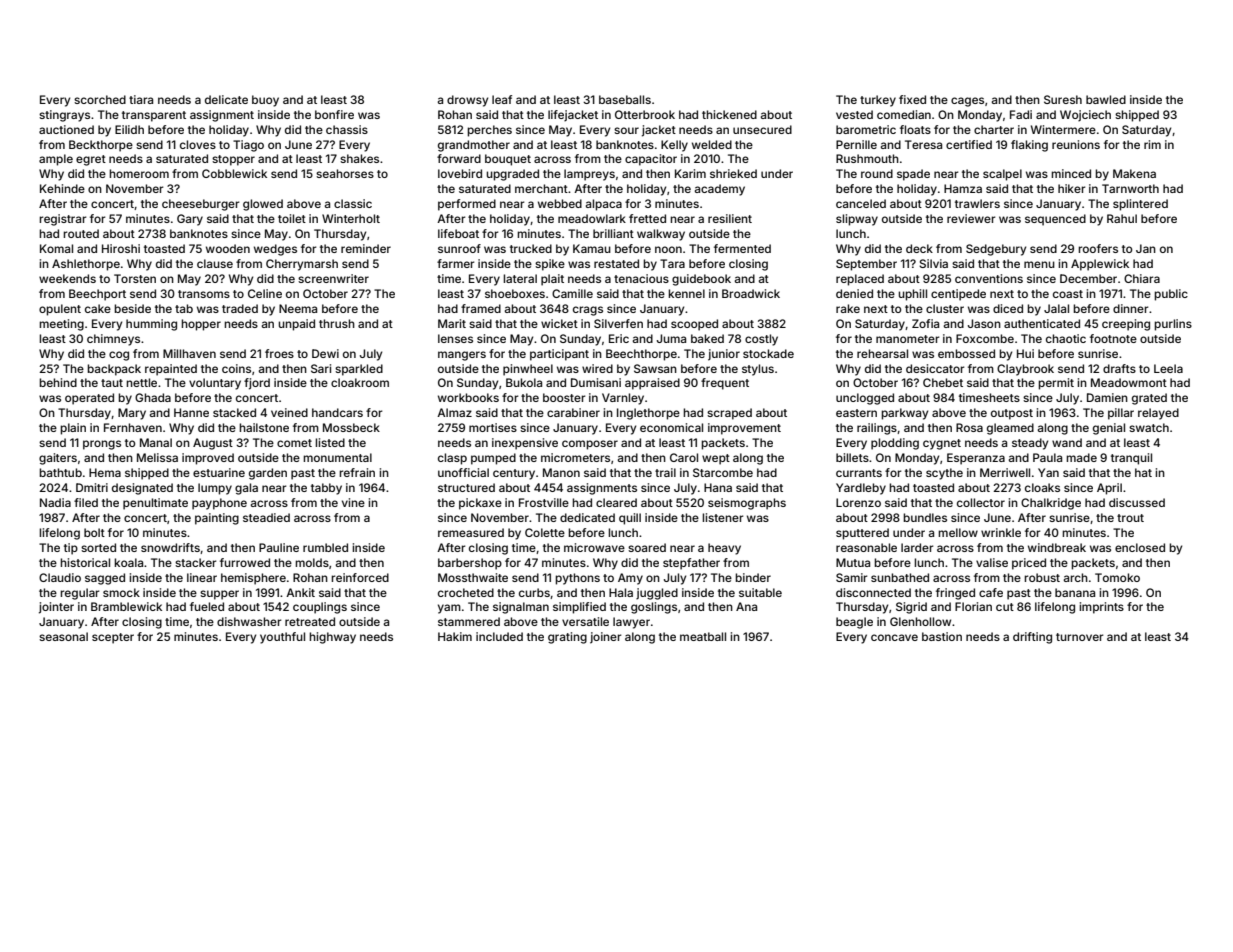 The width and height of the screenshot is (1233, 952). Describe the element at coordinates (1071, 188) in the screenshot. I see `hiker` at that location.
